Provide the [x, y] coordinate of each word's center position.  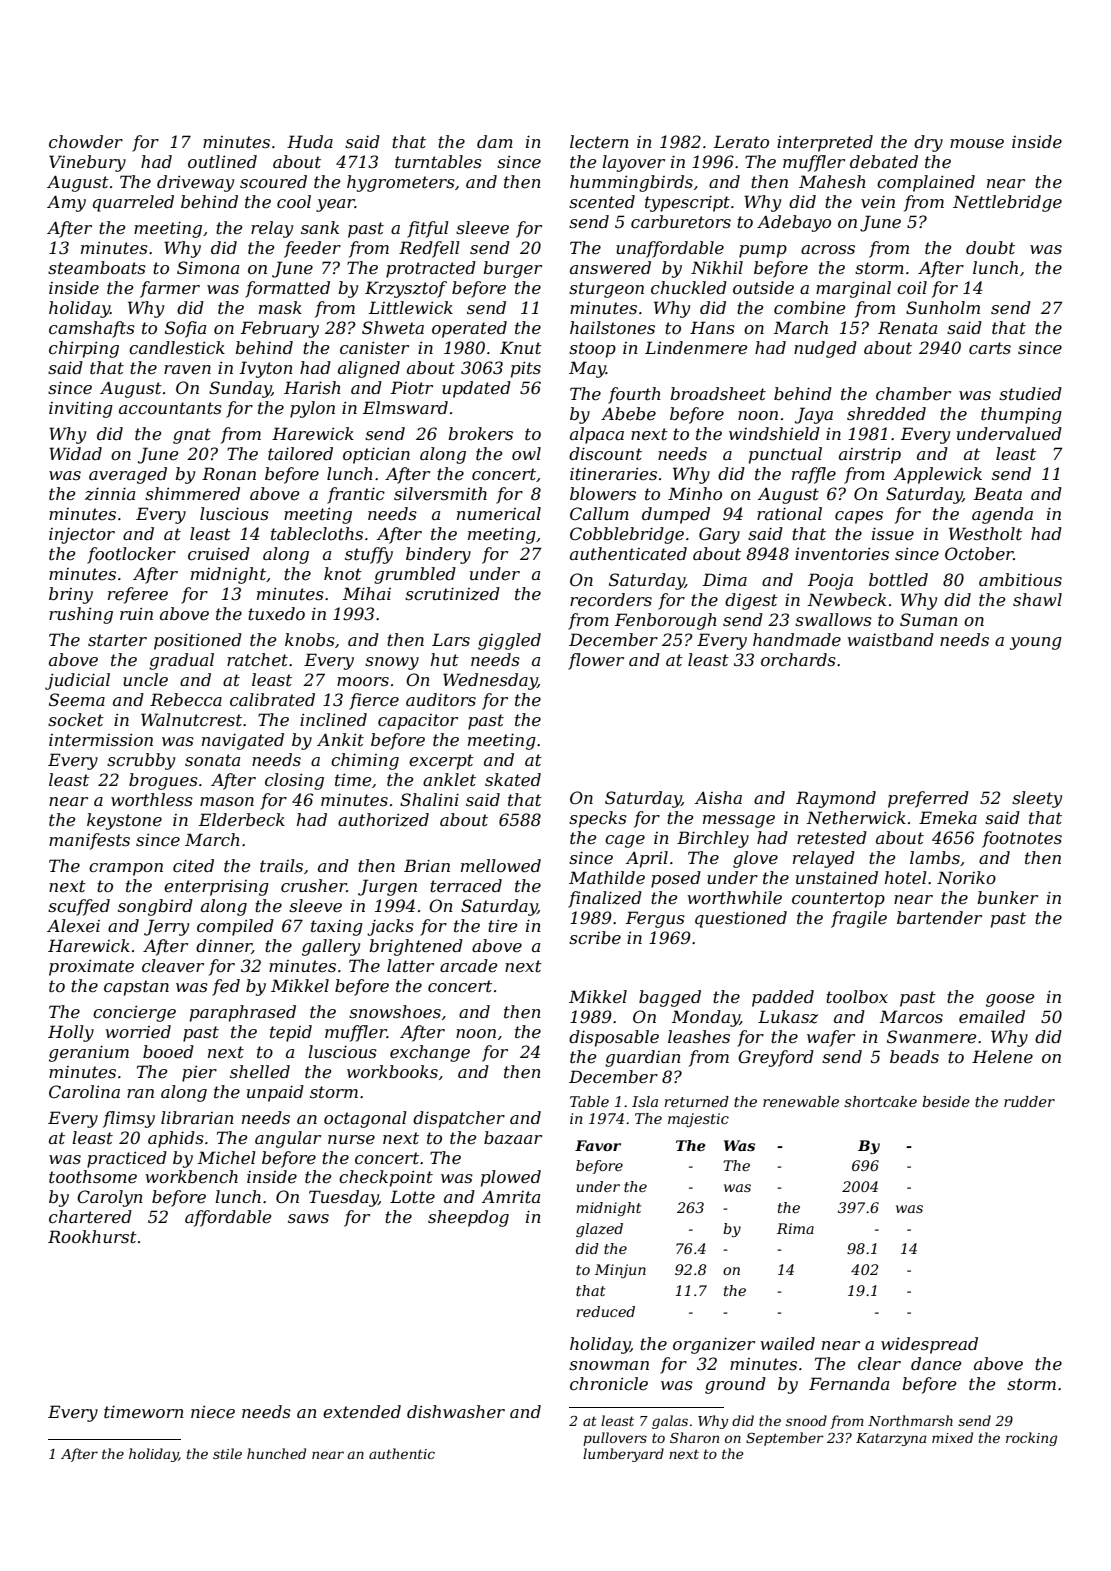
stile [227, 1453]
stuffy [369, 555]
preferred [928, 799]
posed [676, 879]
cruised [219, 553]
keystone [124, 821]
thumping [1021, 415]
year [335, 205]
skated [513, 779]
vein [878, 201]
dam [495, 141]
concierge [134, 1013]
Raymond [836, 799]
